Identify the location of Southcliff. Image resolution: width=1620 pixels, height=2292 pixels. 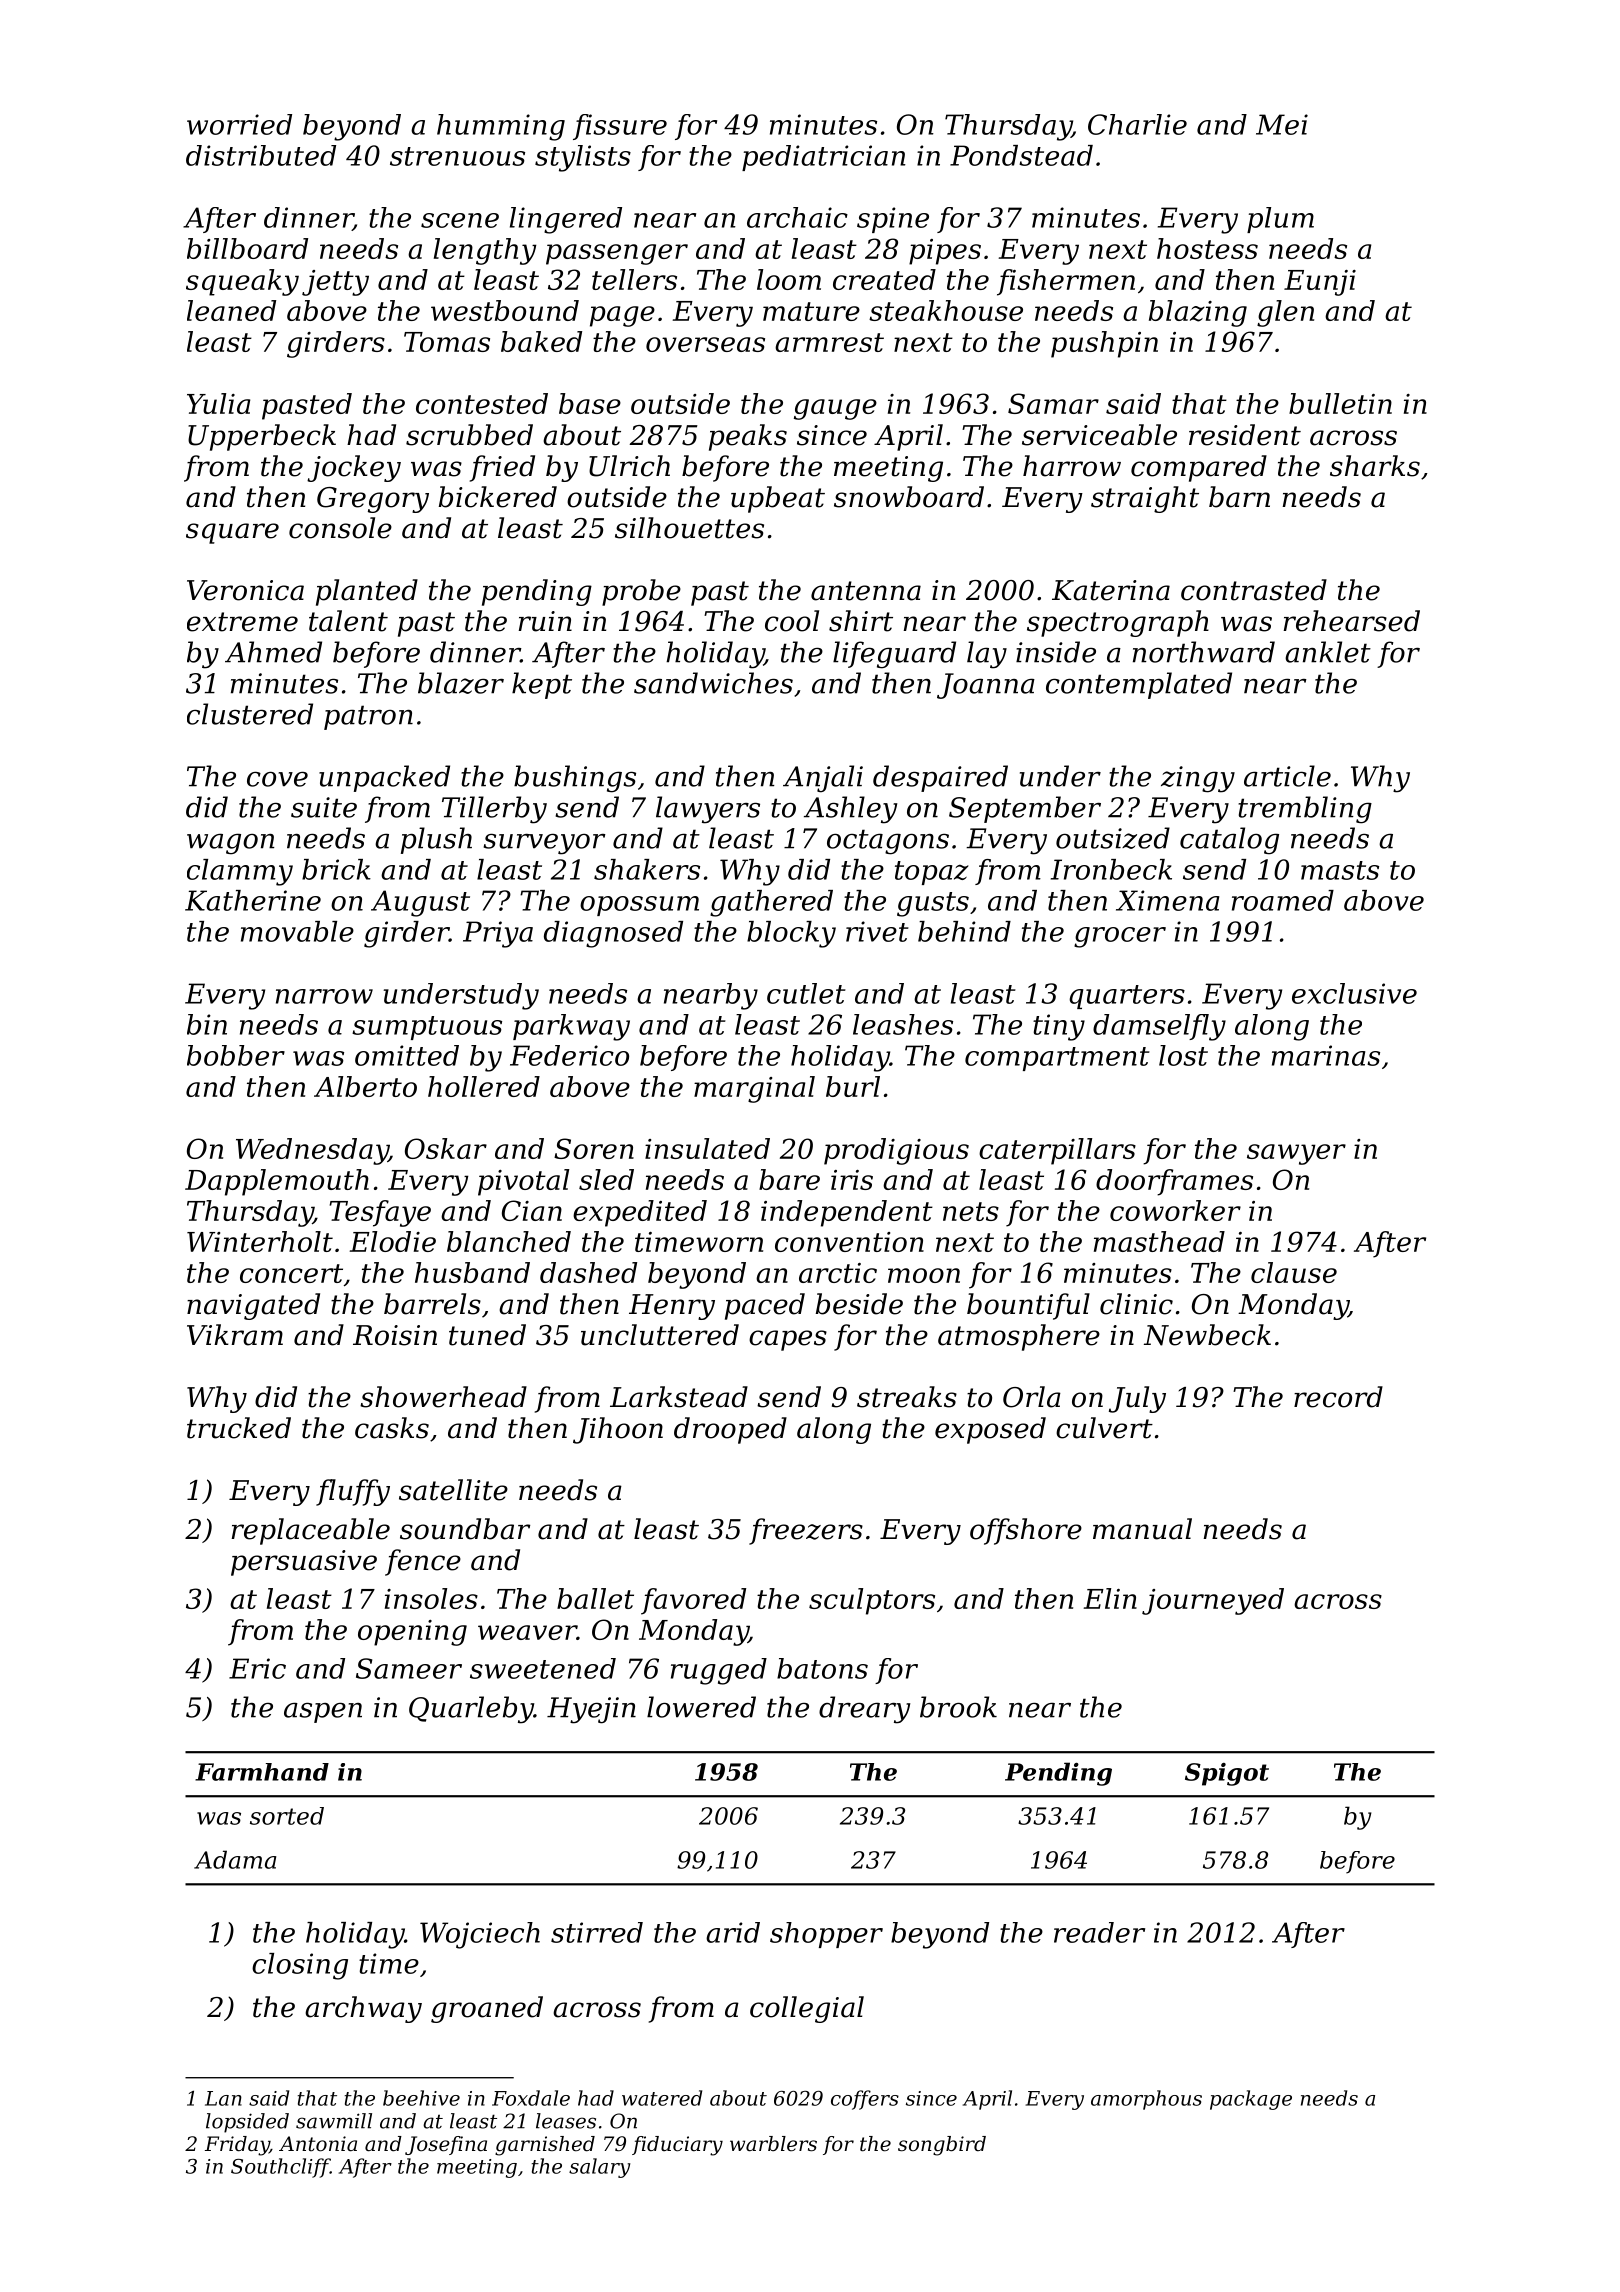
(280, 2168).
